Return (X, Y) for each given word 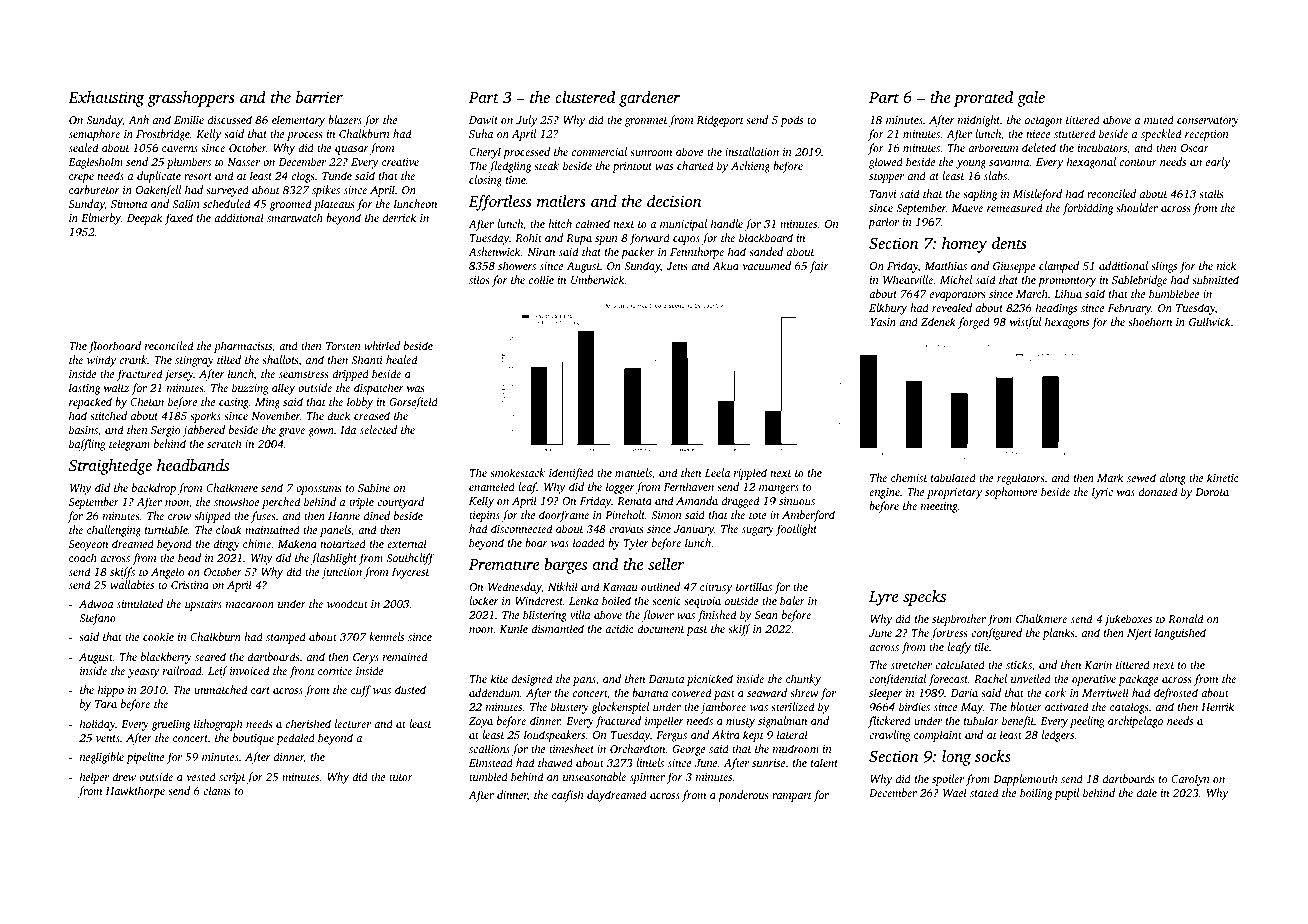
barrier (319, 97)
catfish (567, 796)
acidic (619, 628)
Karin (1098, 665)
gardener (649, 99)
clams (216, 790)
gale (1031, 99)
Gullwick (1210, 321)
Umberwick (598, 279)
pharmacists (243, 347)
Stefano (97, 619)
